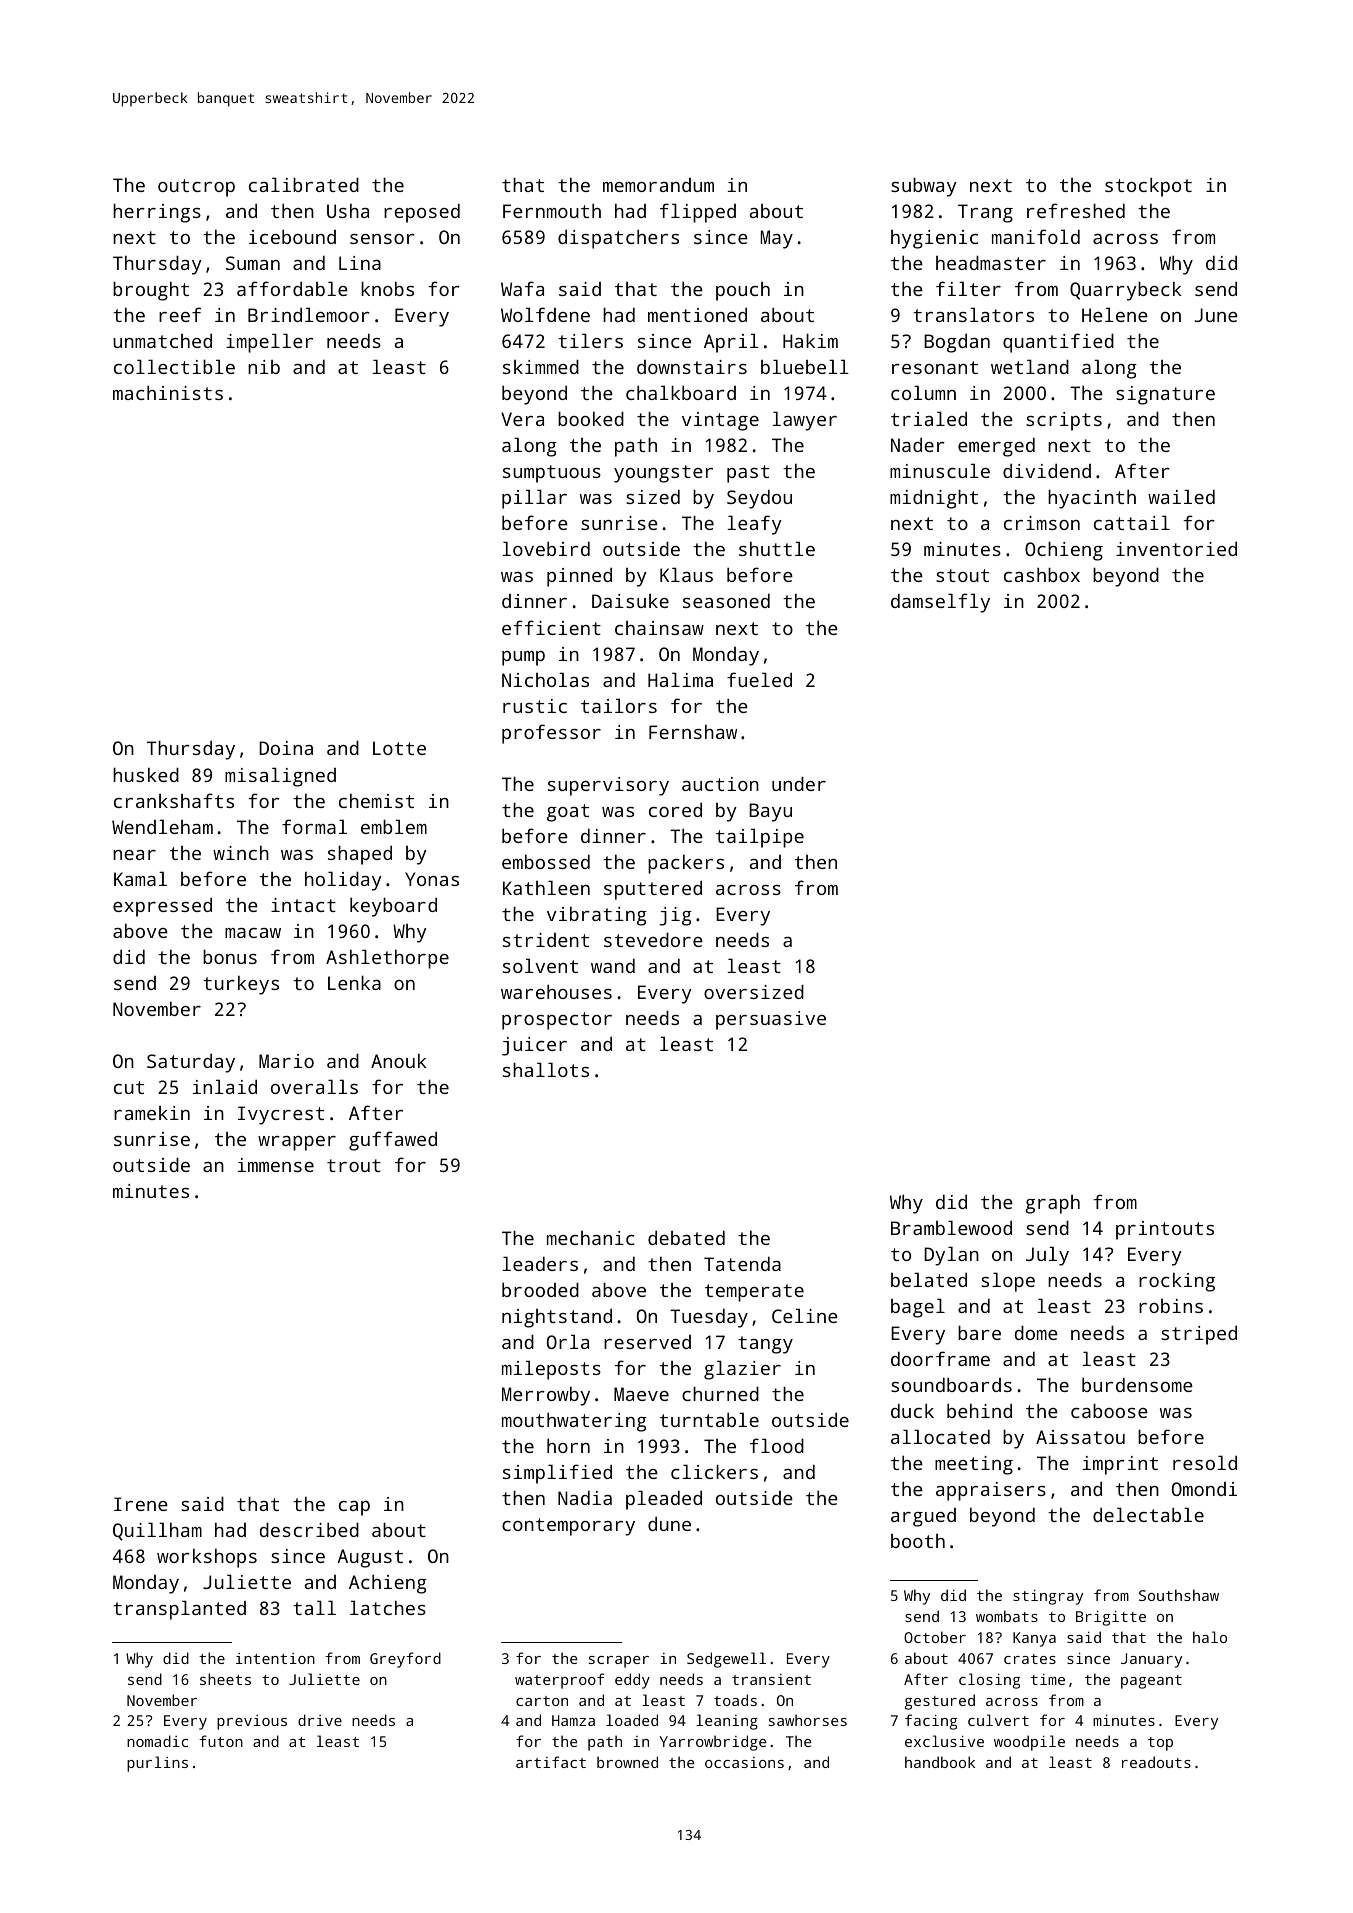  Describe the element at coordinates (276, 1165) in the image. I see `immense` at that location.
